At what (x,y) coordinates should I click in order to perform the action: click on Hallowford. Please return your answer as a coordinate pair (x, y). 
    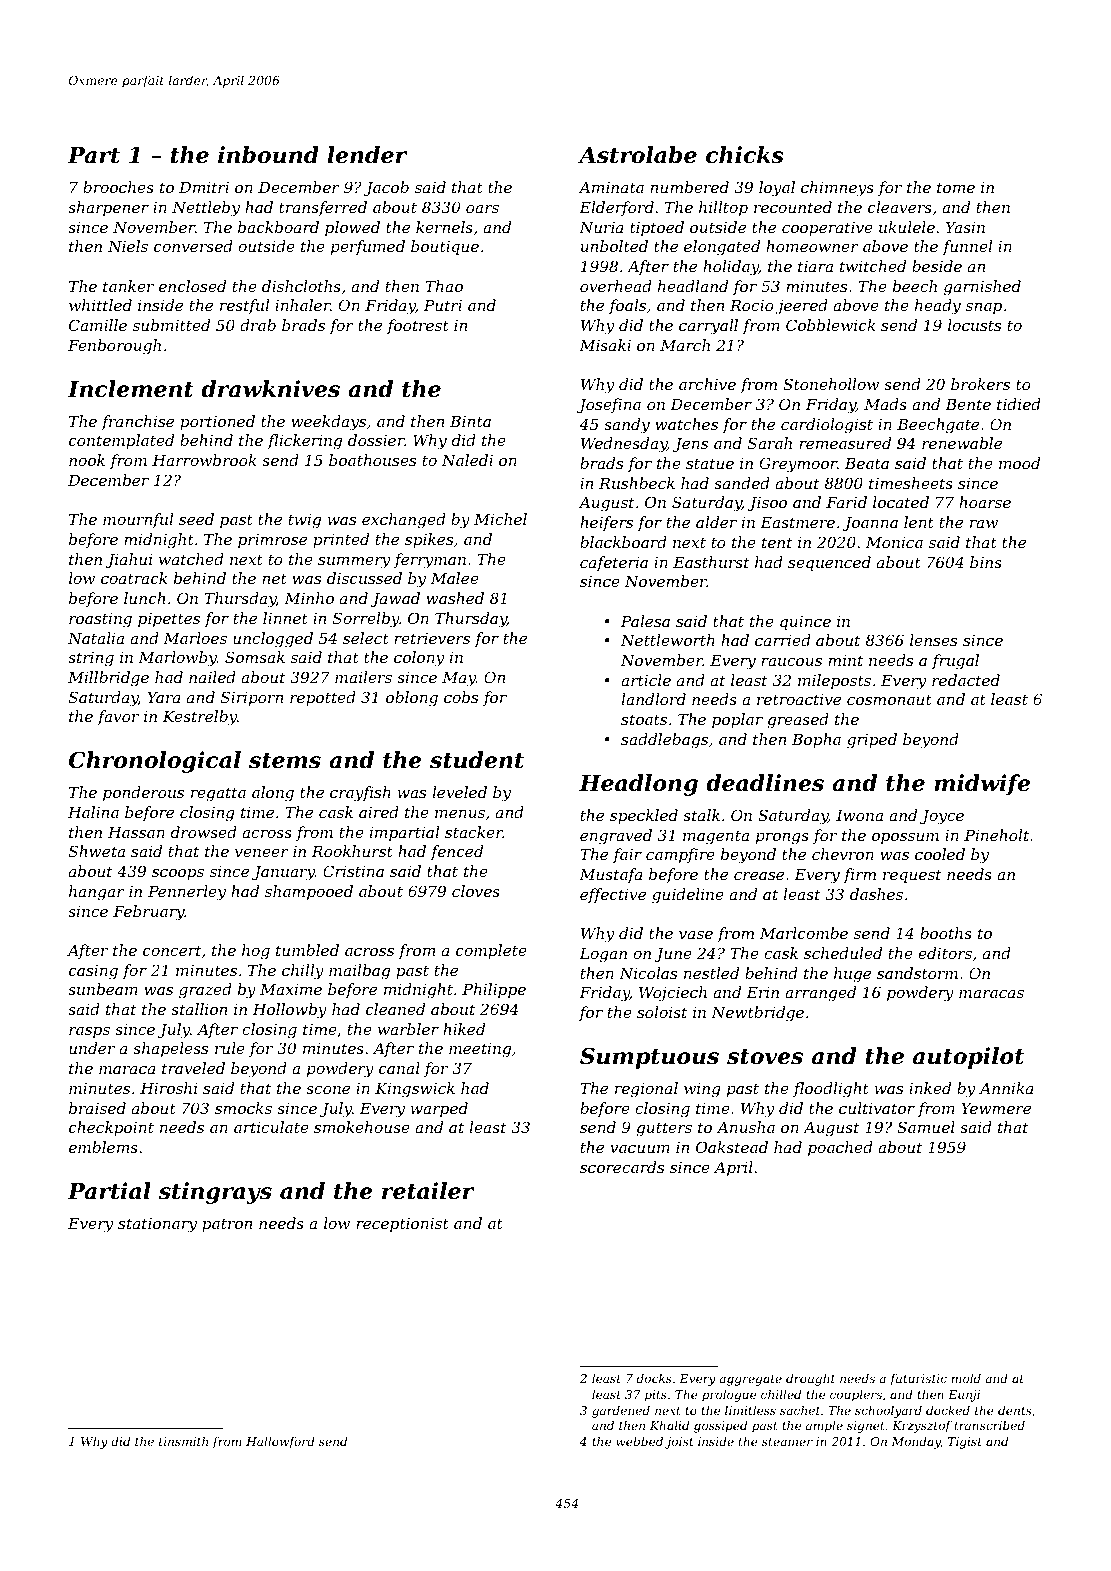
    Looking at the image, I should click on (280, 1442).
